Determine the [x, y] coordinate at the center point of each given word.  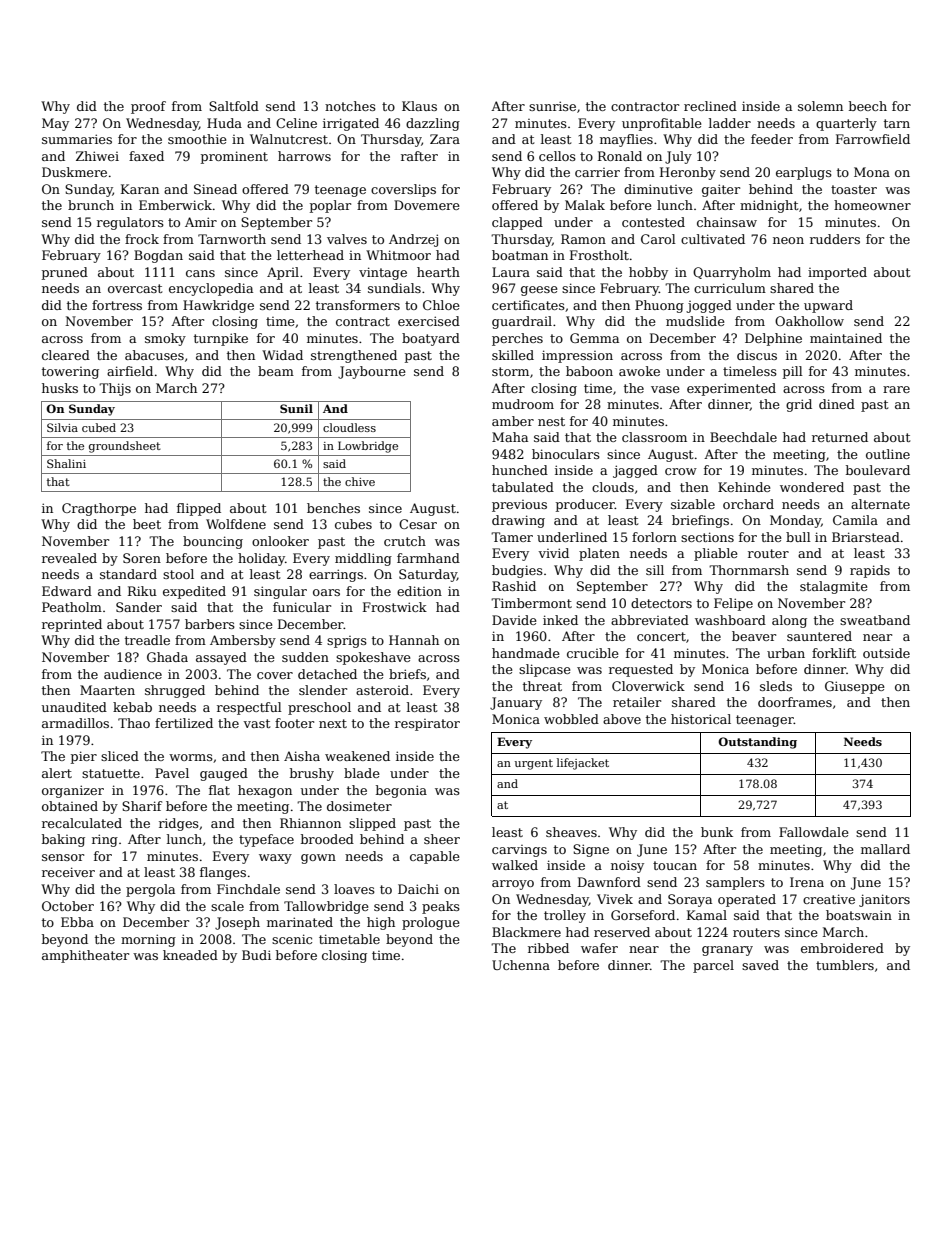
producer [585, 505]
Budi [256, 955]
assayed [221, 658]
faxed [146, 156]
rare [896, 389]
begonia [401, 791]
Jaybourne [372, 372]
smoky [165, 339]
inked [560, 620]
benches [333, 508]
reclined [710, 106]
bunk [717, 832]
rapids [870, 571]
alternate [880, 504]
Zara [445, 139]
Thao [134, 723]
